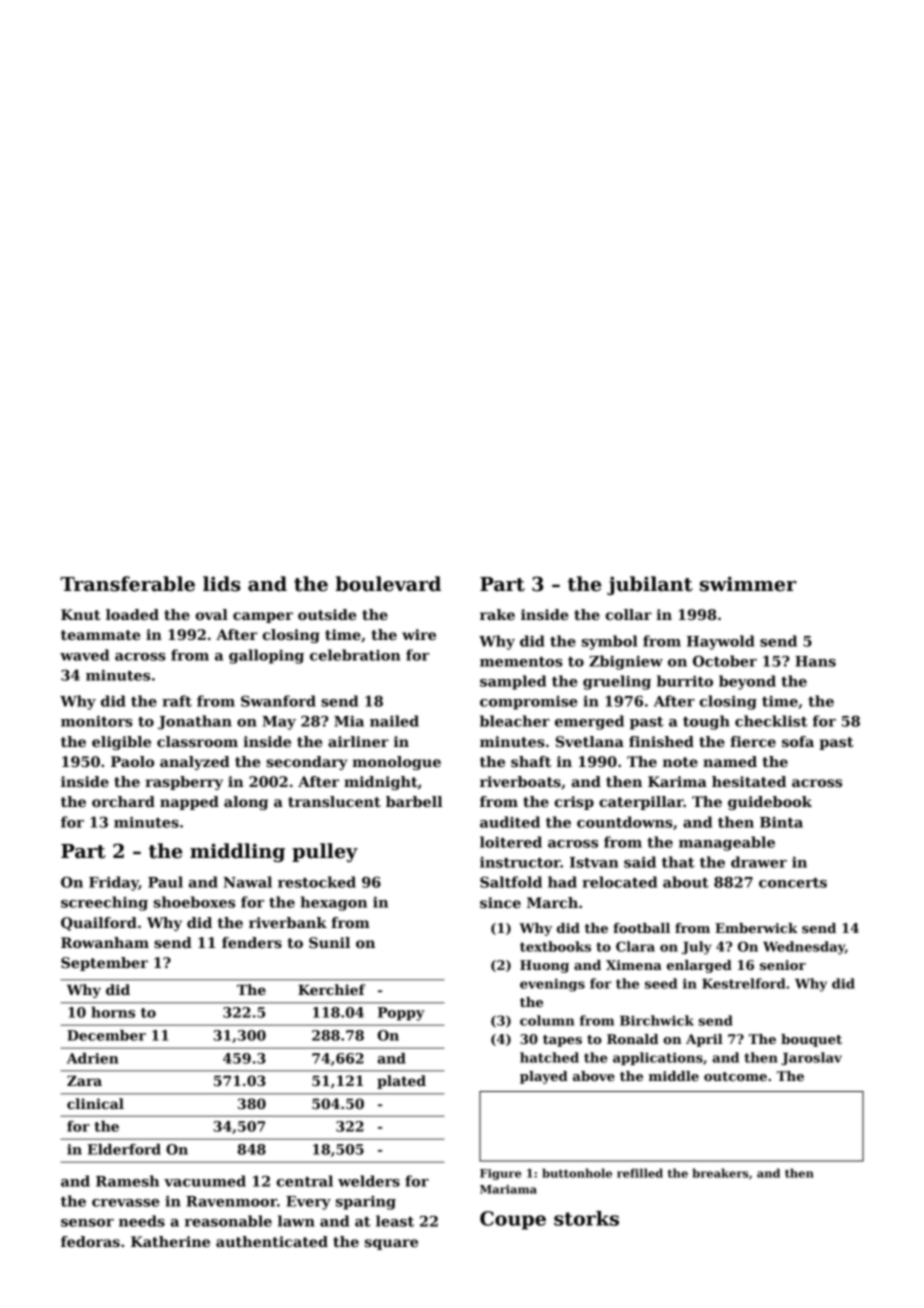  I want to click on oval, so click(211, 614).
